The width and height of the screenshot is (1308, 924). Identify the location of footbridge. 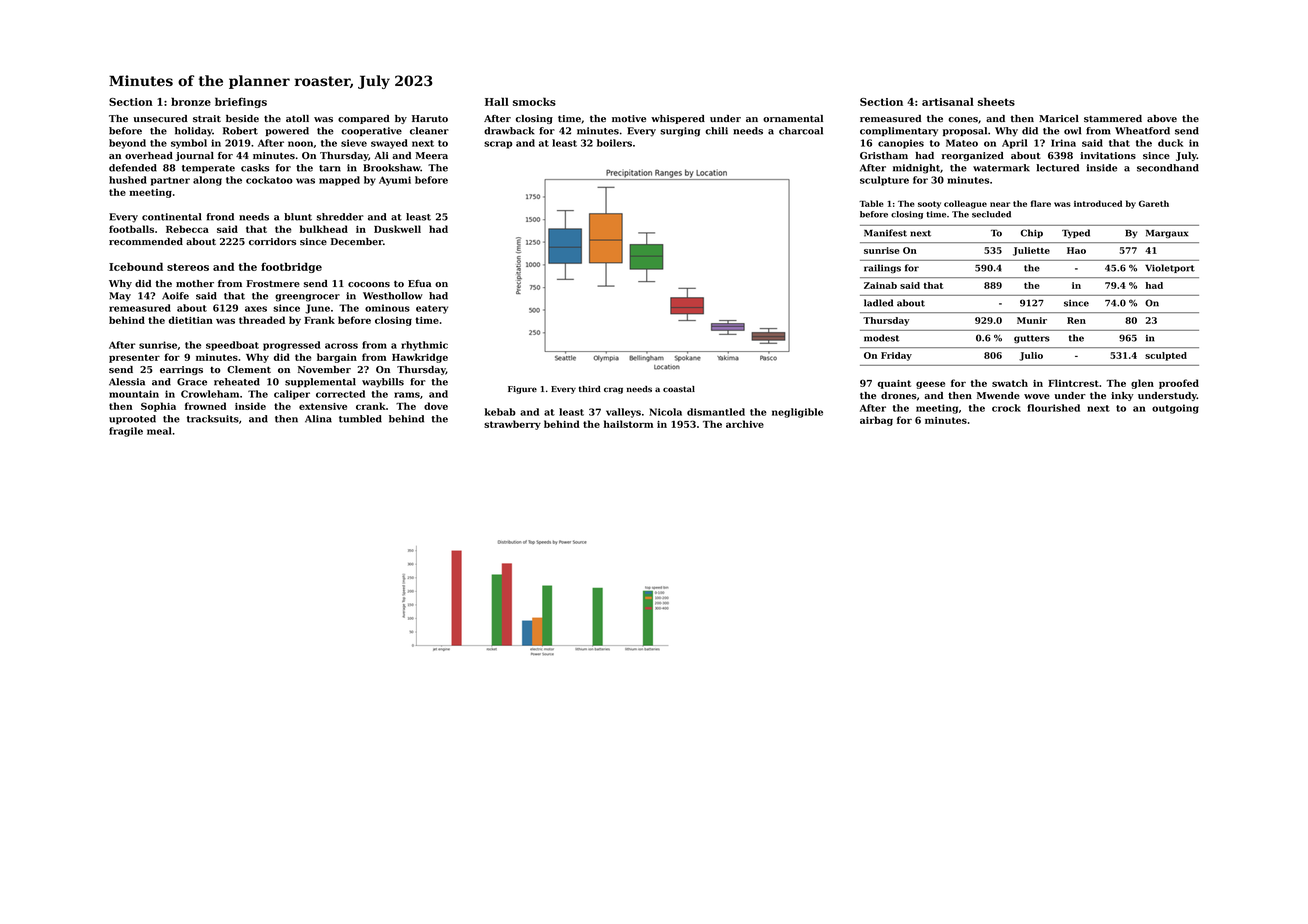
(291, 267).
